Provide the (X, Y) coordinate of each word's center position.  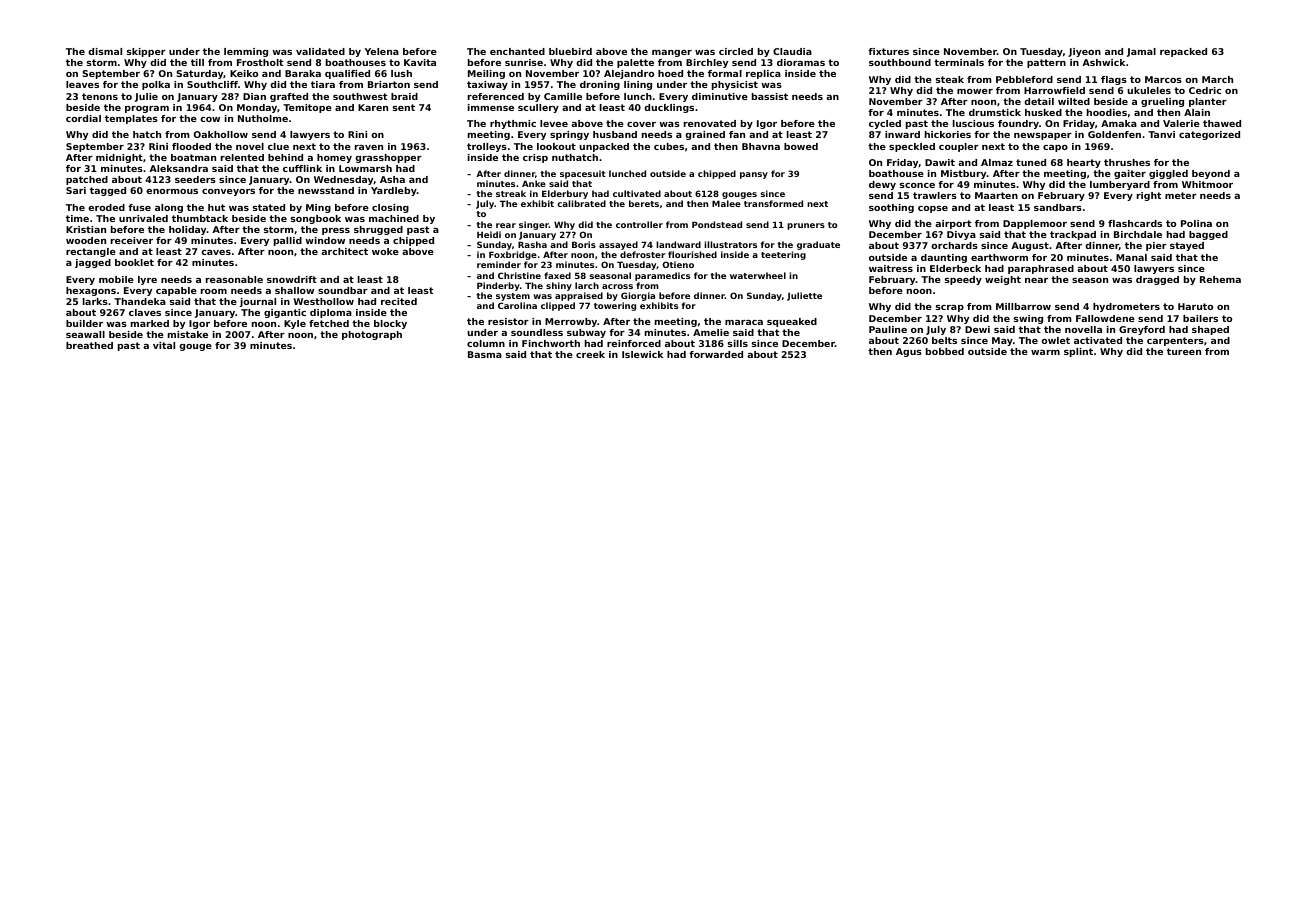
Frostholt (260, 62)
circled (736, 51)
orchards (954, 245)
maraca (744, 322)
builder (84, 323)
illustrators (730, 244)
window (325, 240)
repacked (1183, 52)
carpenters (1175, 341)
